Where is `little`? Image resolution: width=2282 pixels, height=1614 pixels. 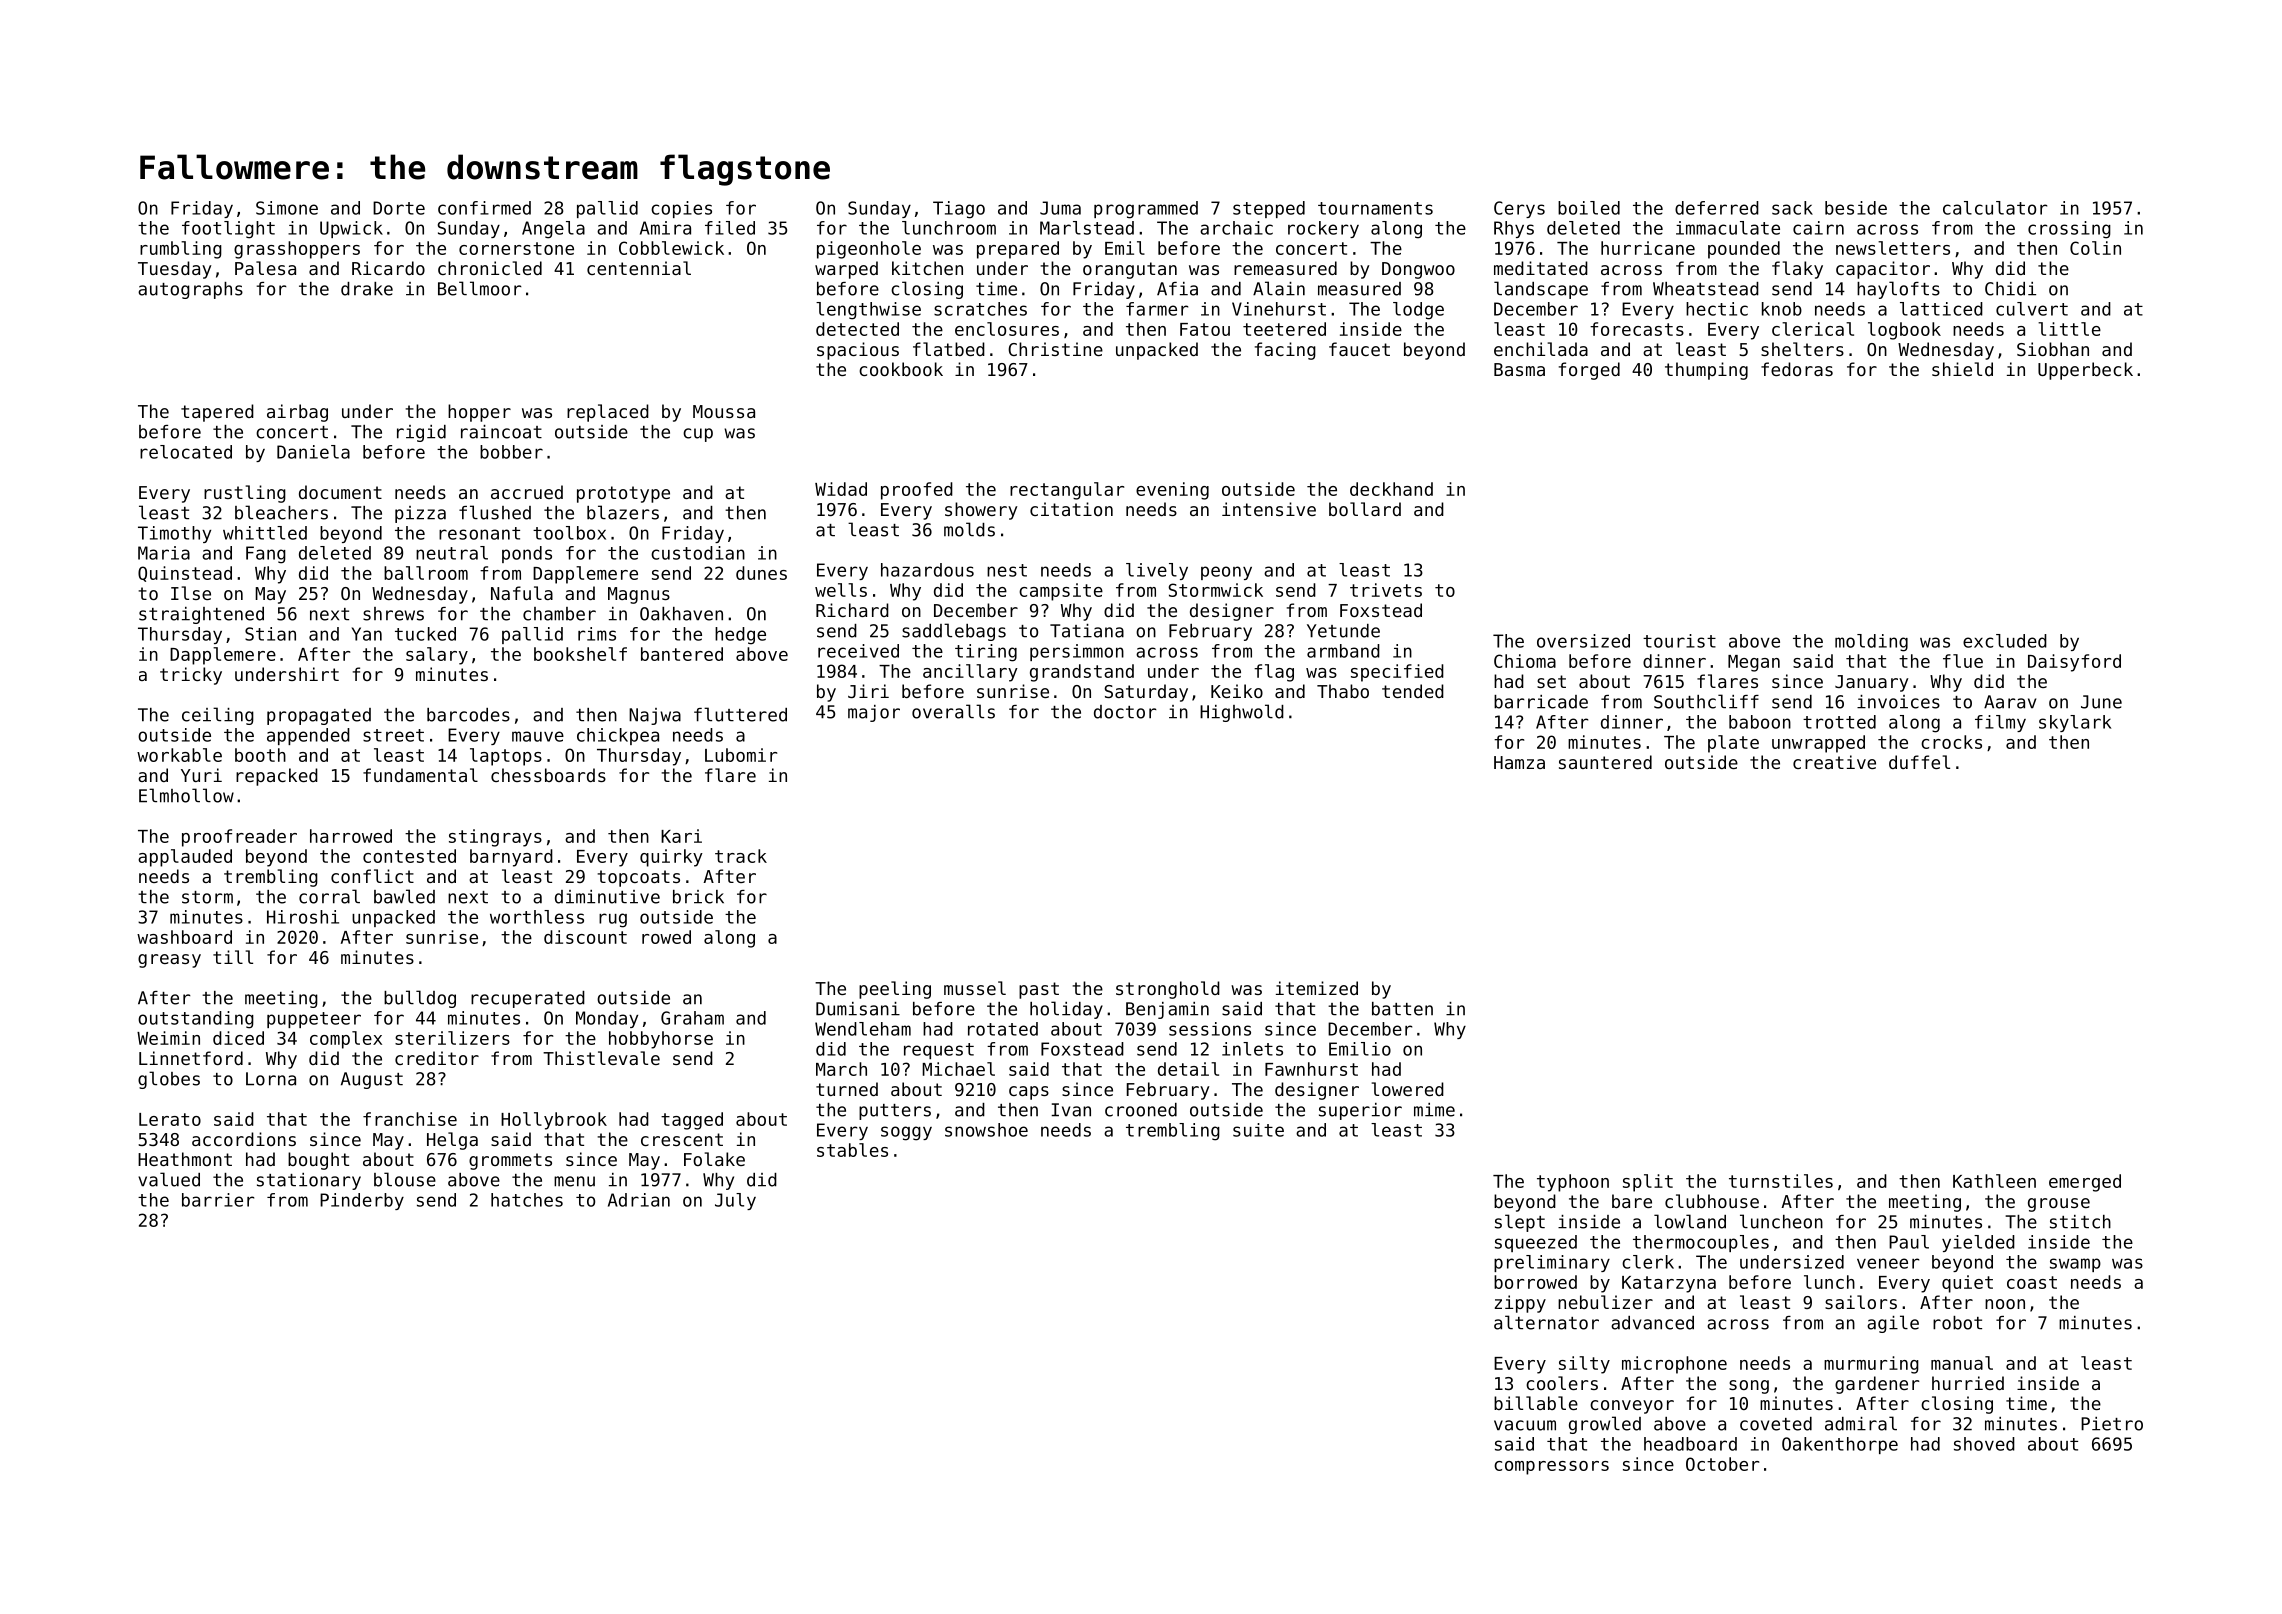 little is located at coordinates (2069, 329).
